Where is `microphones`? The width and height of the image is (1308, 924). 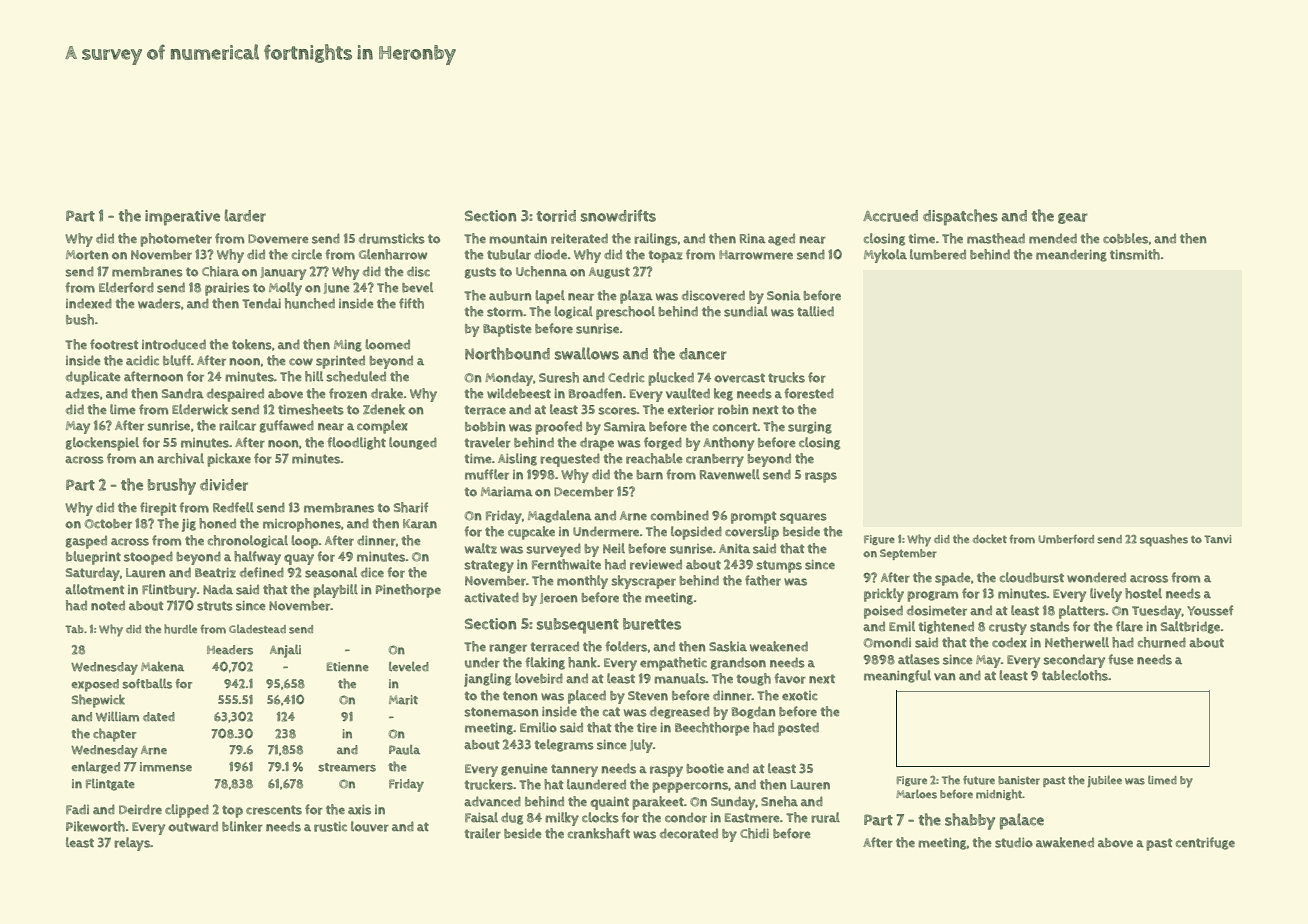 microphones is located at coordinates (302, 525).
